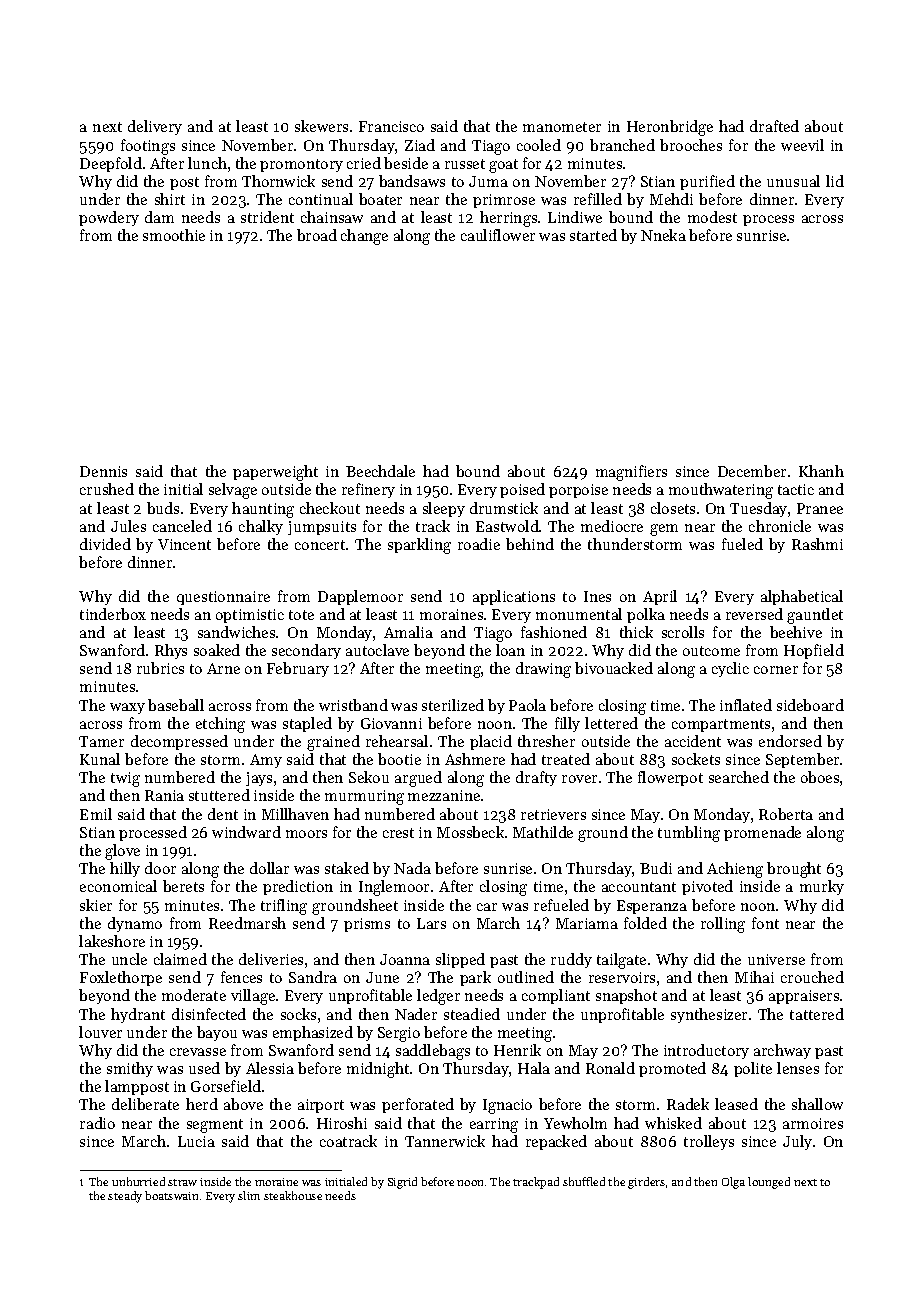 The height and width of the document is (1308, 924). I want to click on Francisco, so click(391, 126).
